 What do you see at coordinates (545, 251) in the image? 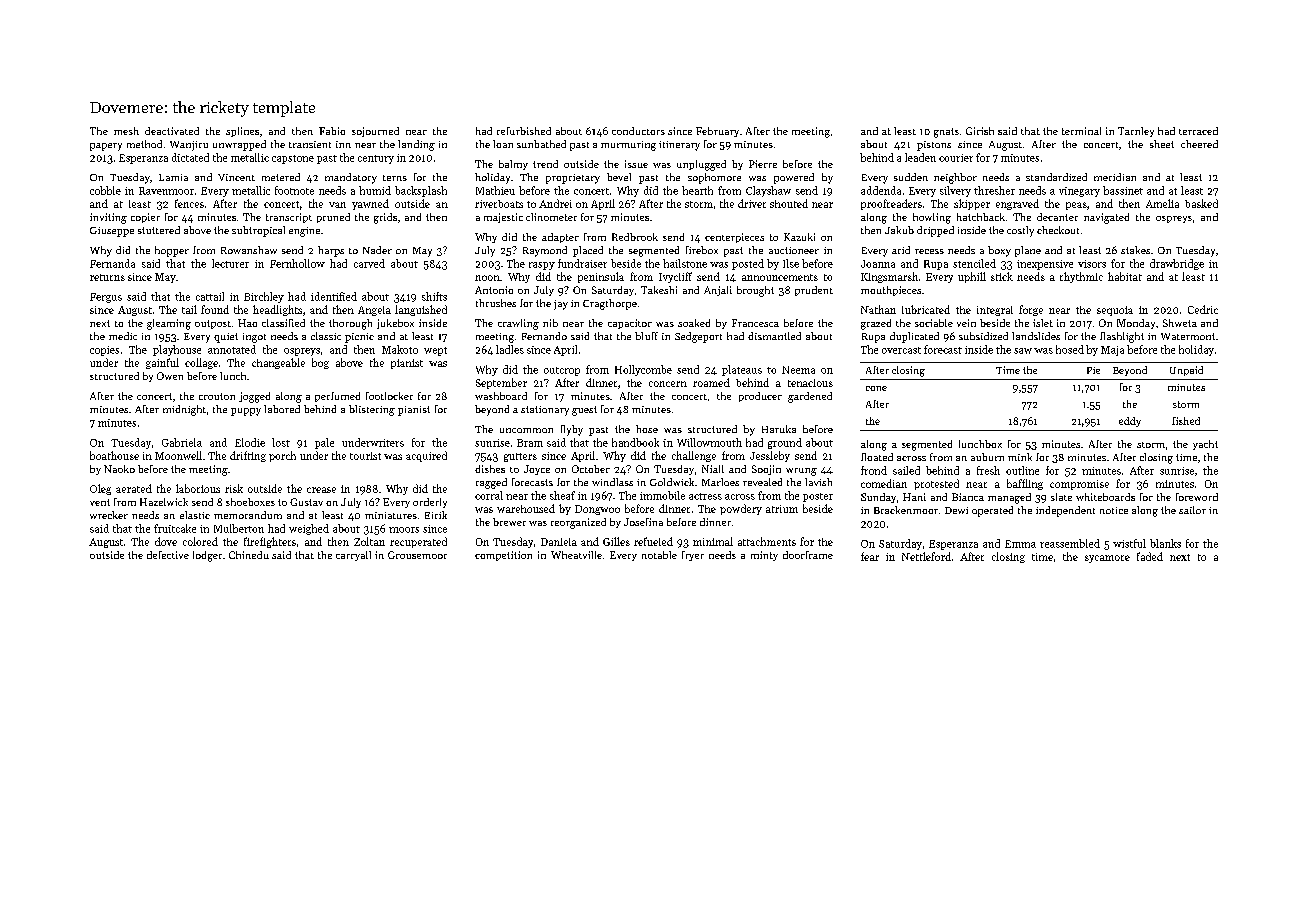
I see `Raymond` at bounding box center [545, 251].
